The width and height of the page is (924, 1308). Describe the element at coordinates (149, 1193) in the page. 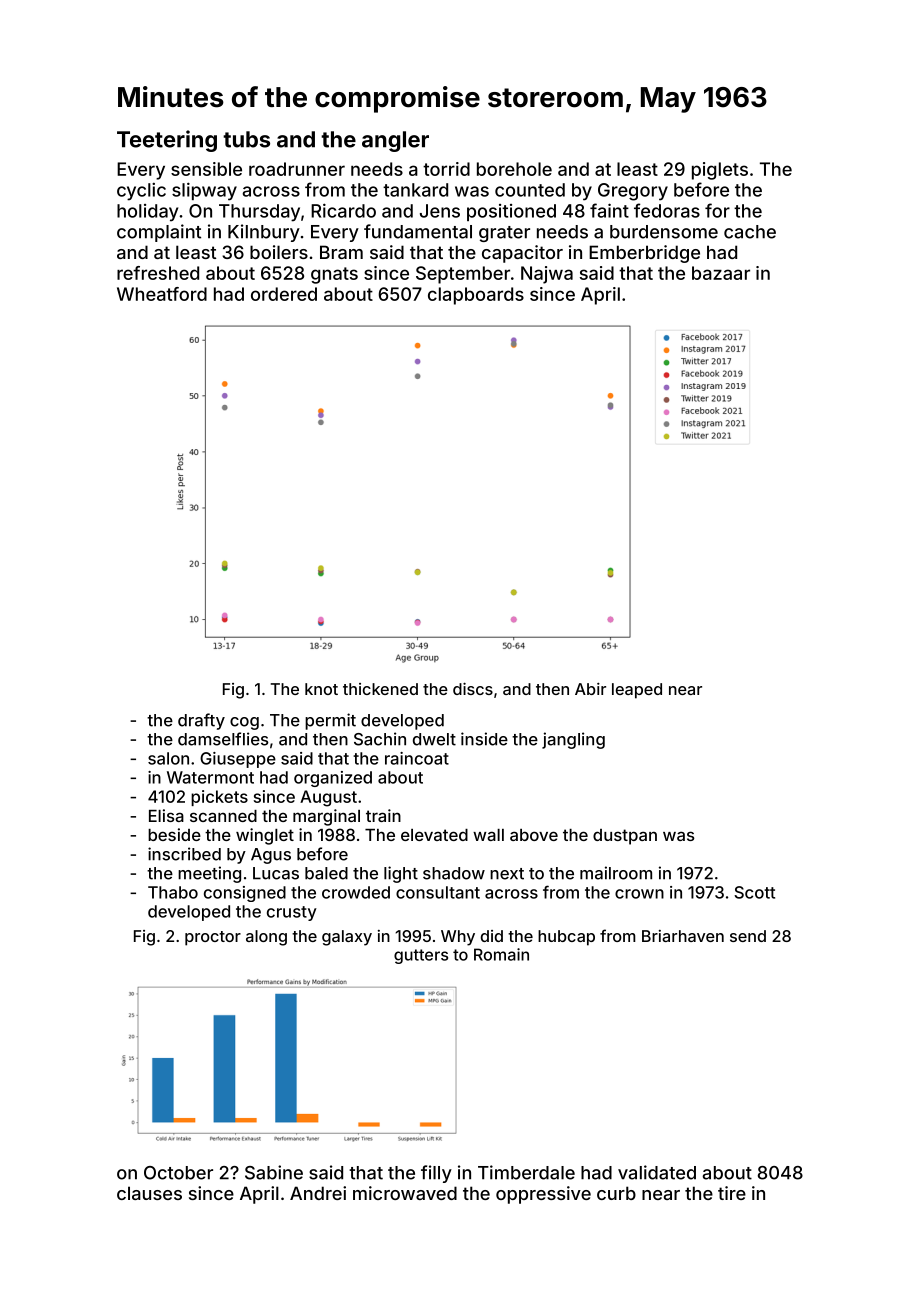

I see `clauses` at that location.
